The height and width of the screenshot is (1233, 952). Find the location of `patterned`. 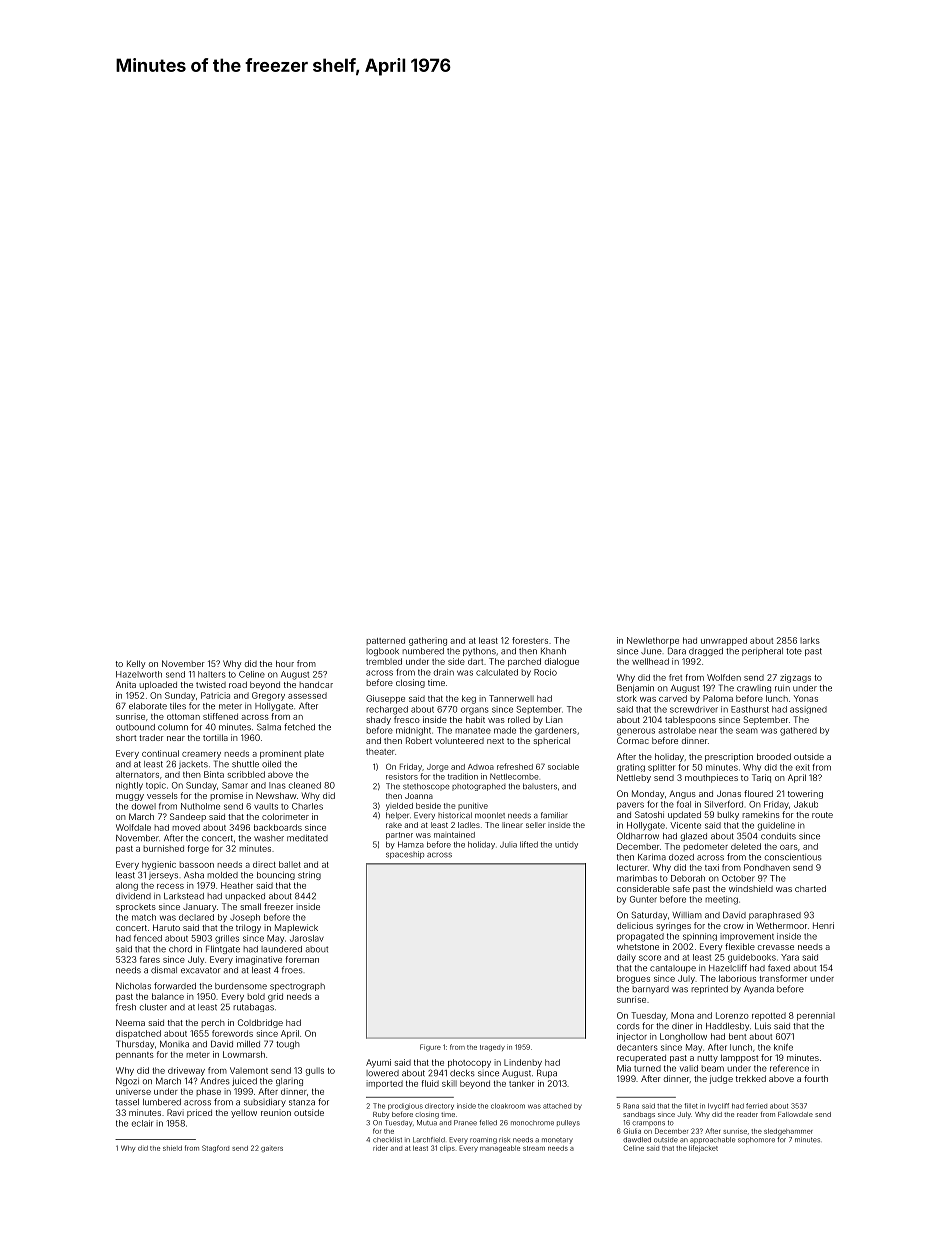

patterned is located at coordinates (385, 641).
